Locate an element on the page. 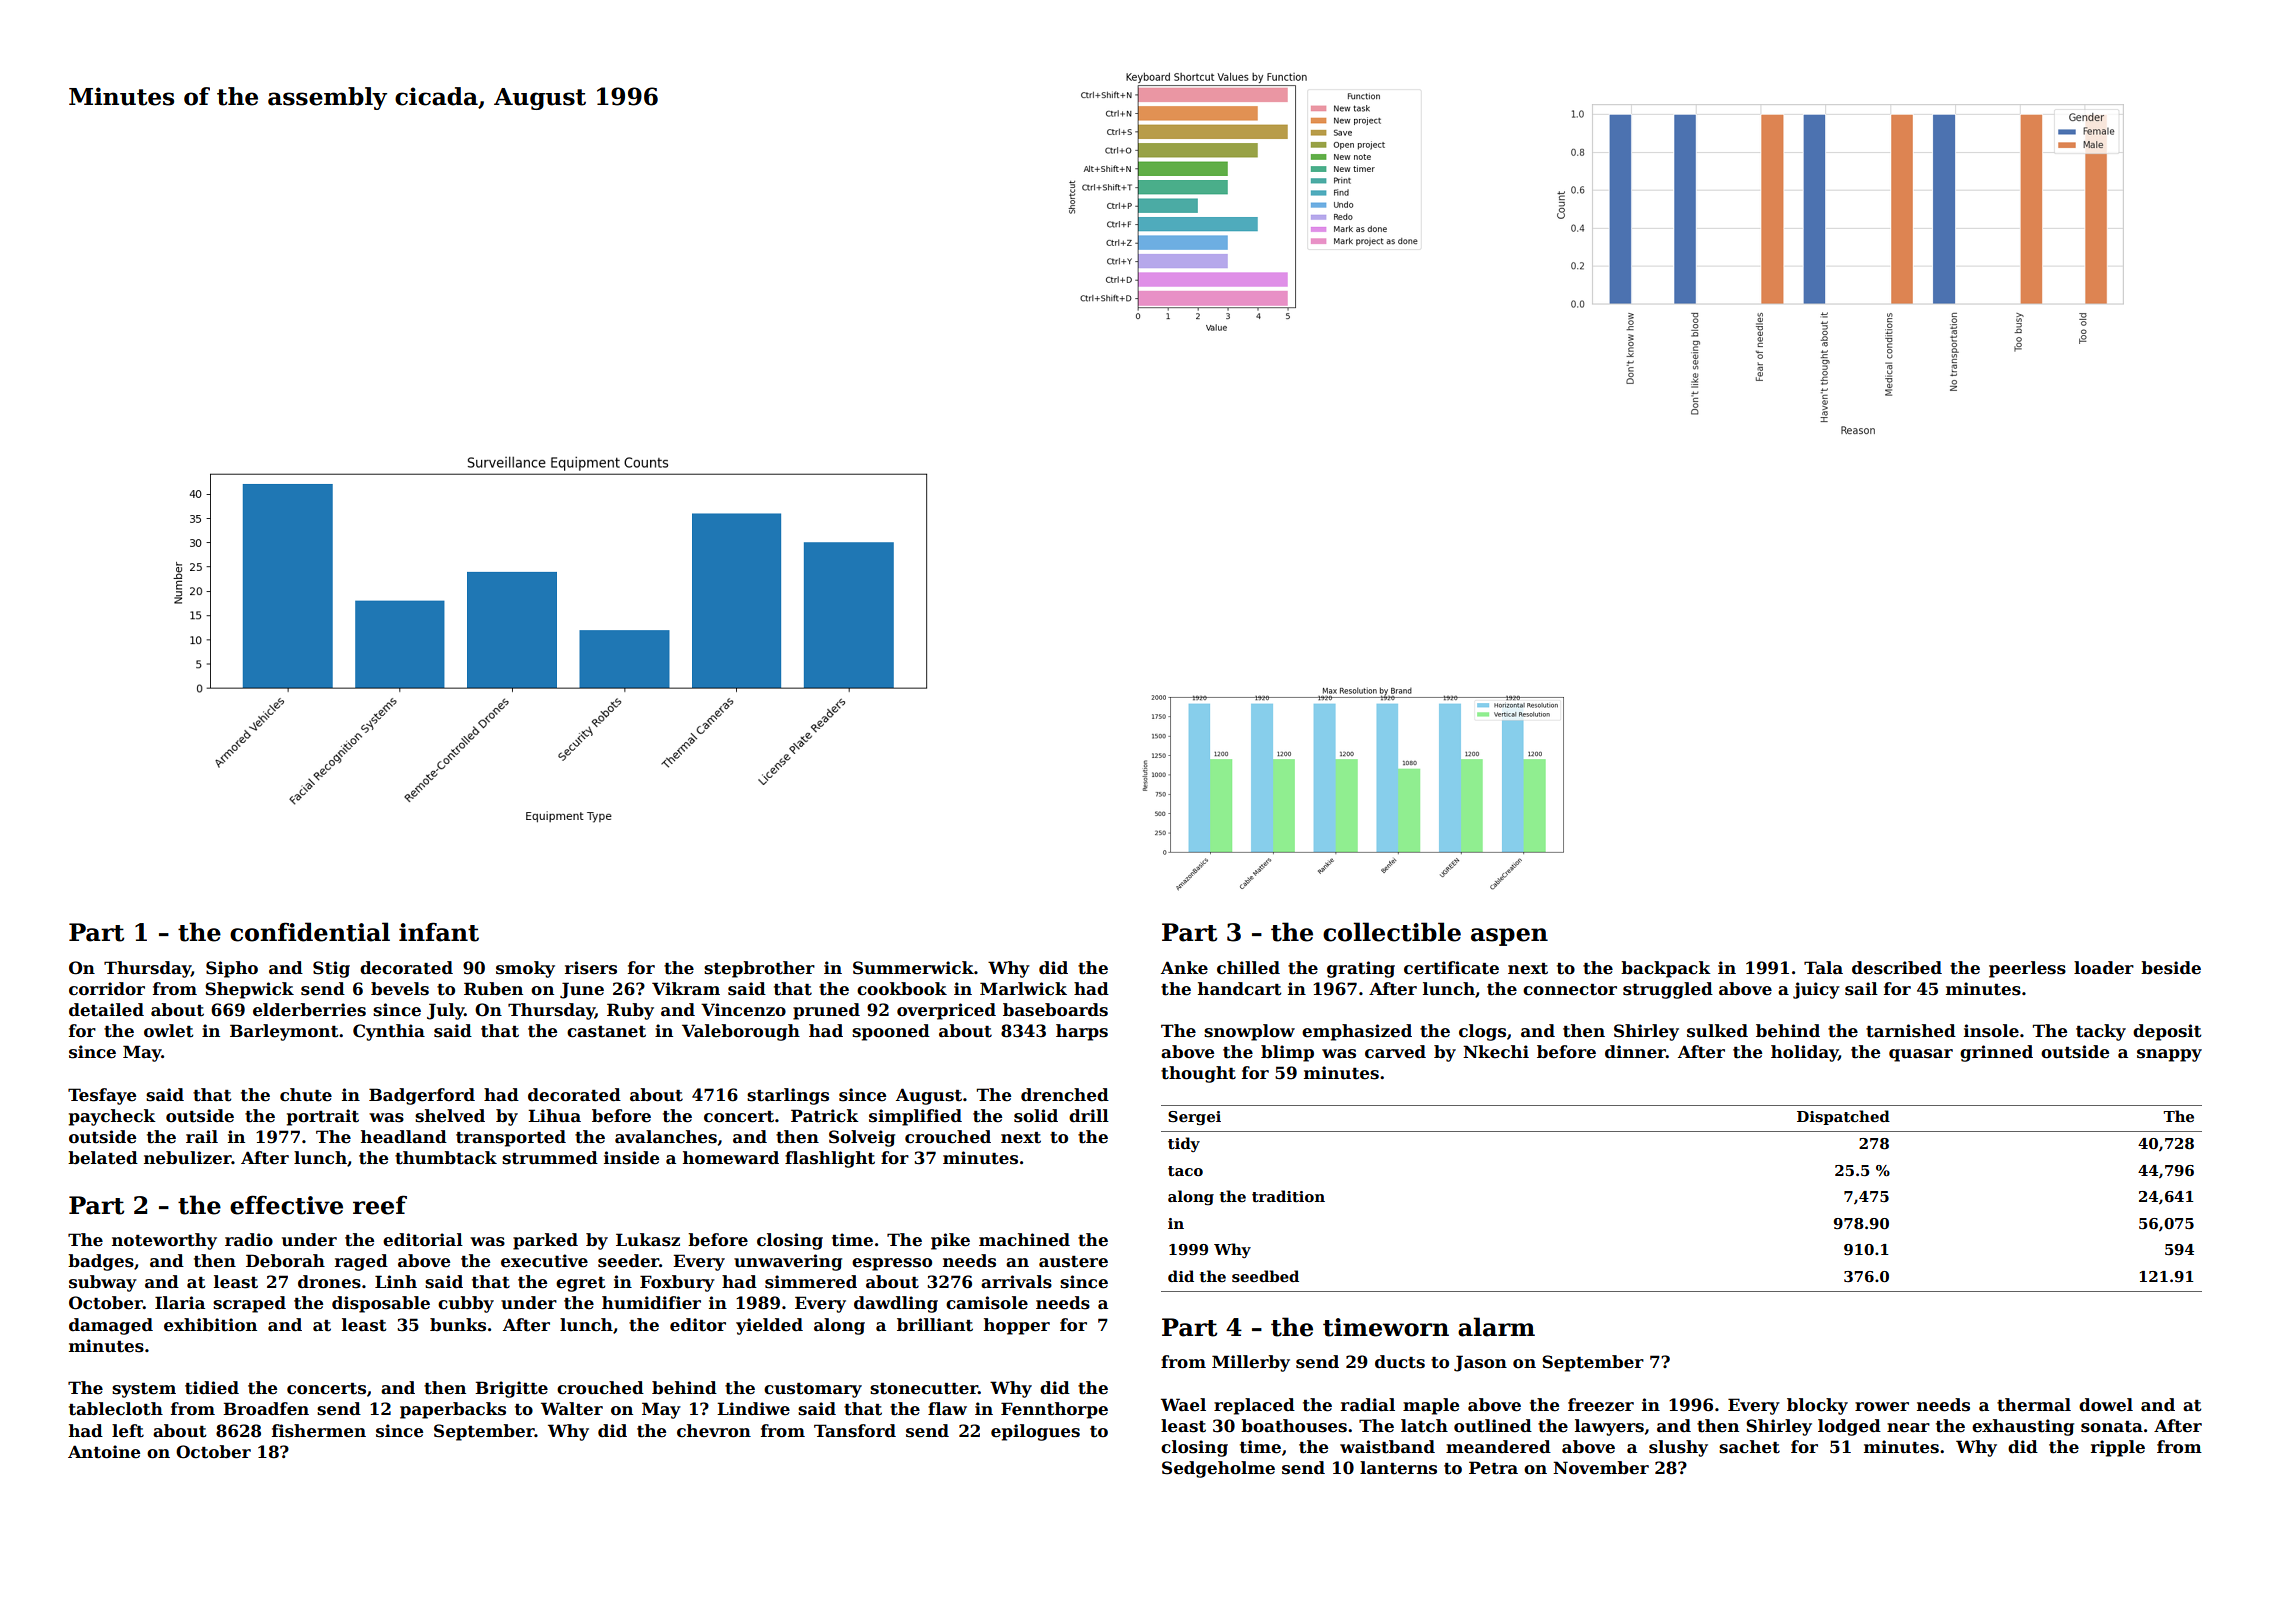 This page has height=1605, width=2270. epilogues is located at coordinates (1035, 1432).
